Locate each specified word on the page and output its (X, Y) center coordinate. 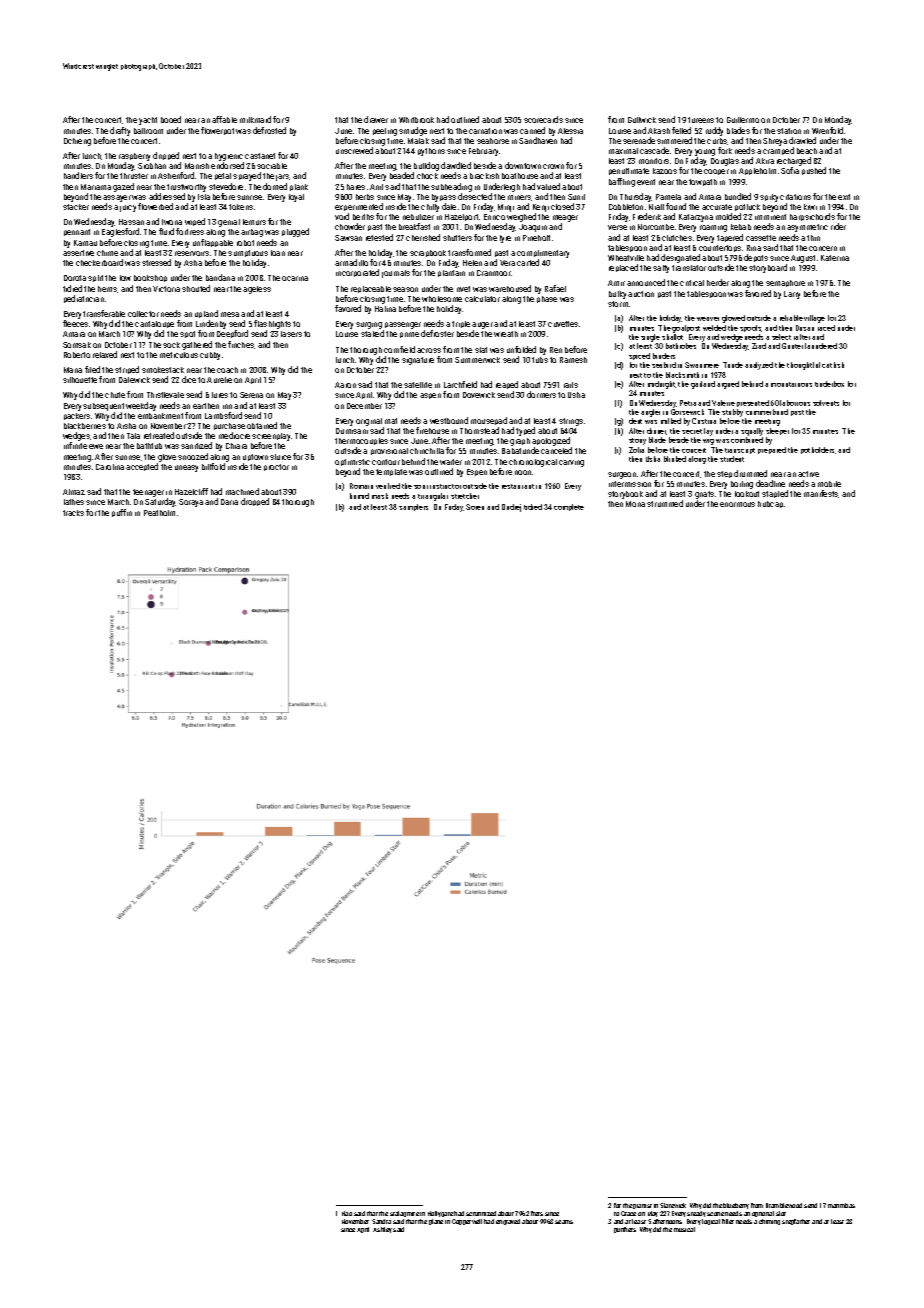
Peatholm (159, 513)
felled (681, 130)
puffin (122, 513)
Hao (347, 1213)
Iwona (172, 222)
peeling (385, 132)
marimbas (841, 1205)
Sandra (381, 1221)
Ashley (382, 1230)
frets (537, 1213)
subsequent (103, 407)
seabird (664, 365)
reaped (507, 385)
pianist (642, 1206)
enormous (737, 504)
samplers (413, 507)
